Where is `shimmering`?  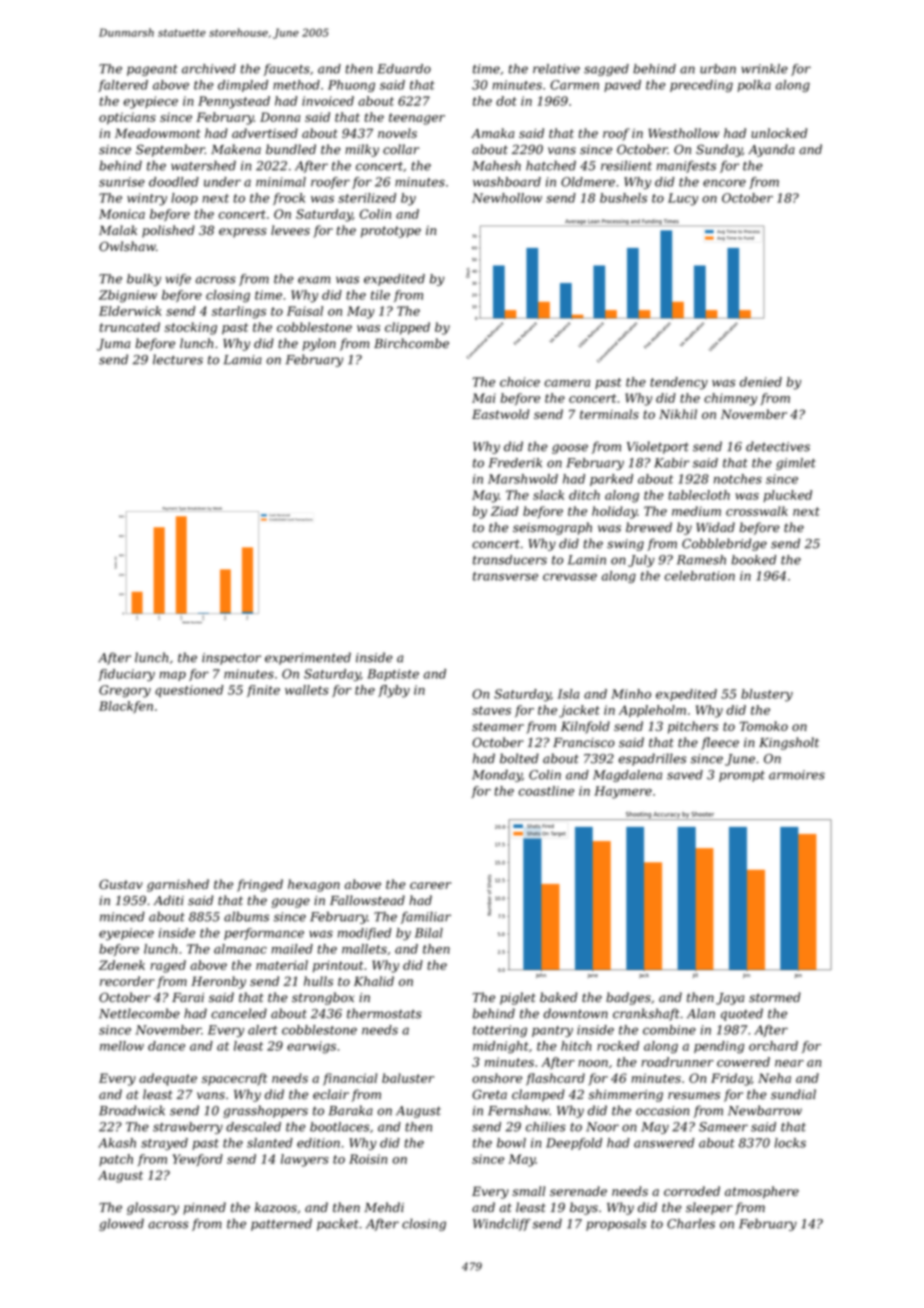 shimmering is located at coordinates (625, 1095).
